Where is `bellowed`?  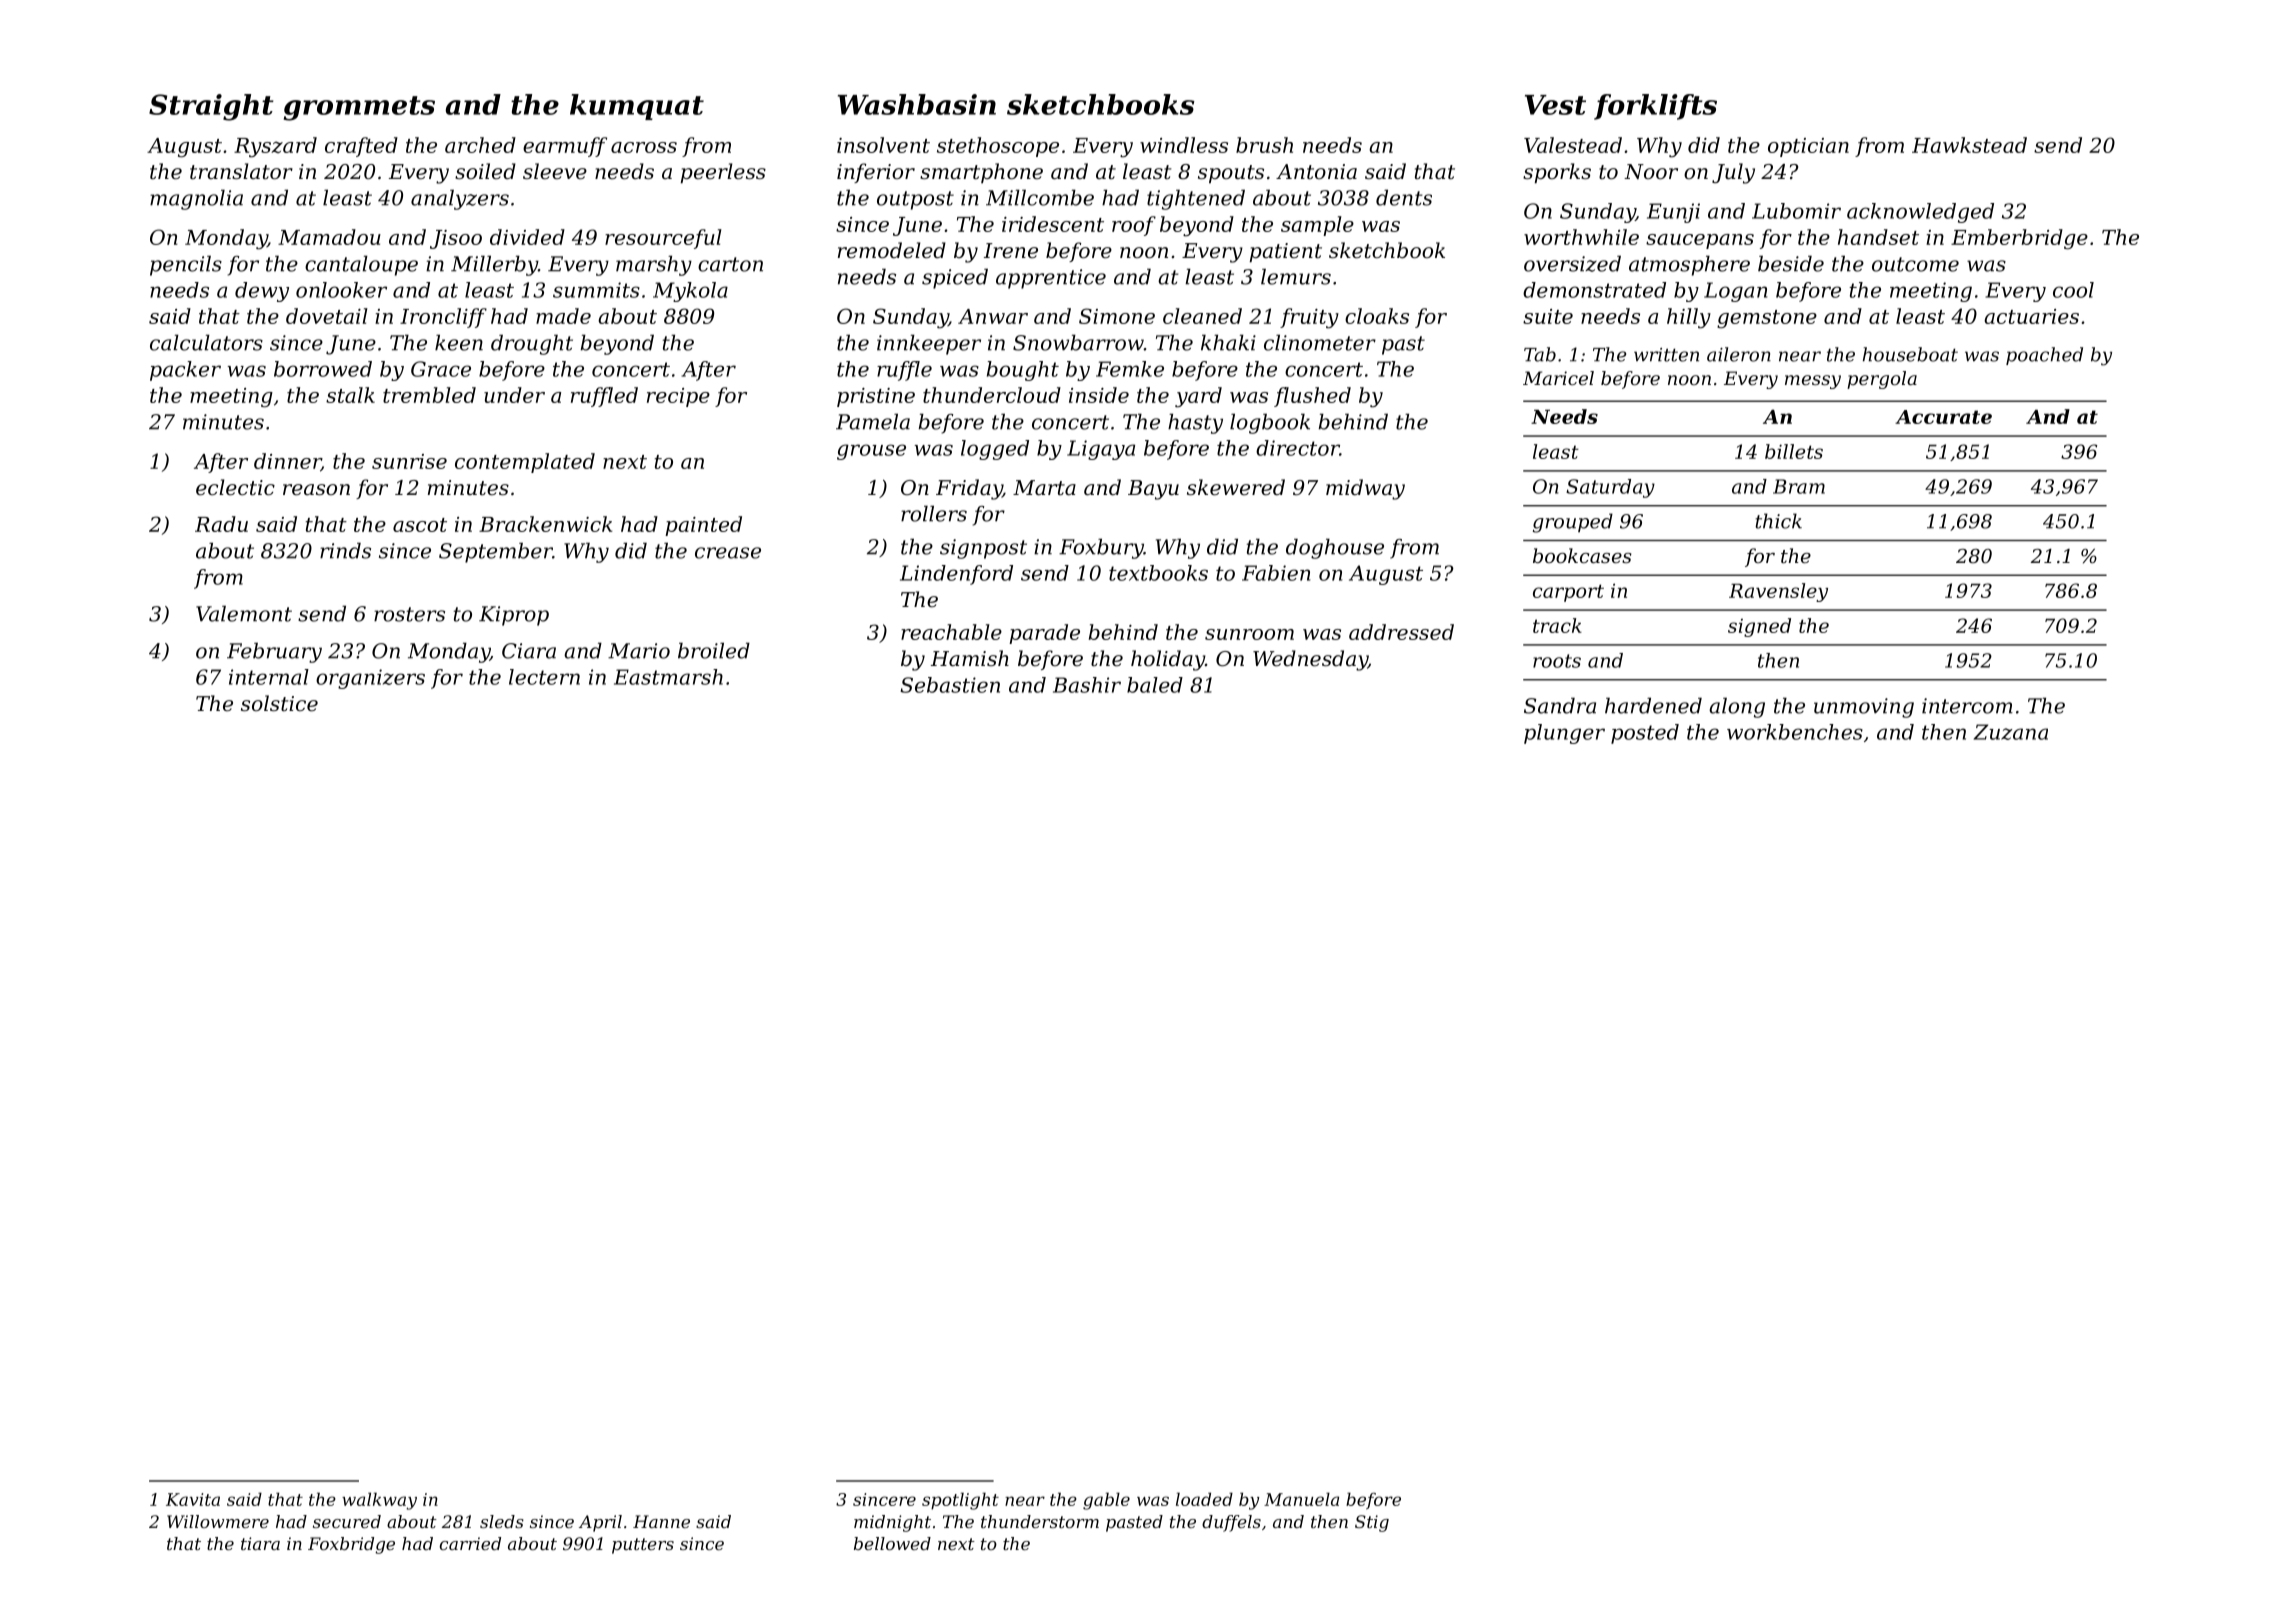 bellowed is located at coordinates (892, 1543).
